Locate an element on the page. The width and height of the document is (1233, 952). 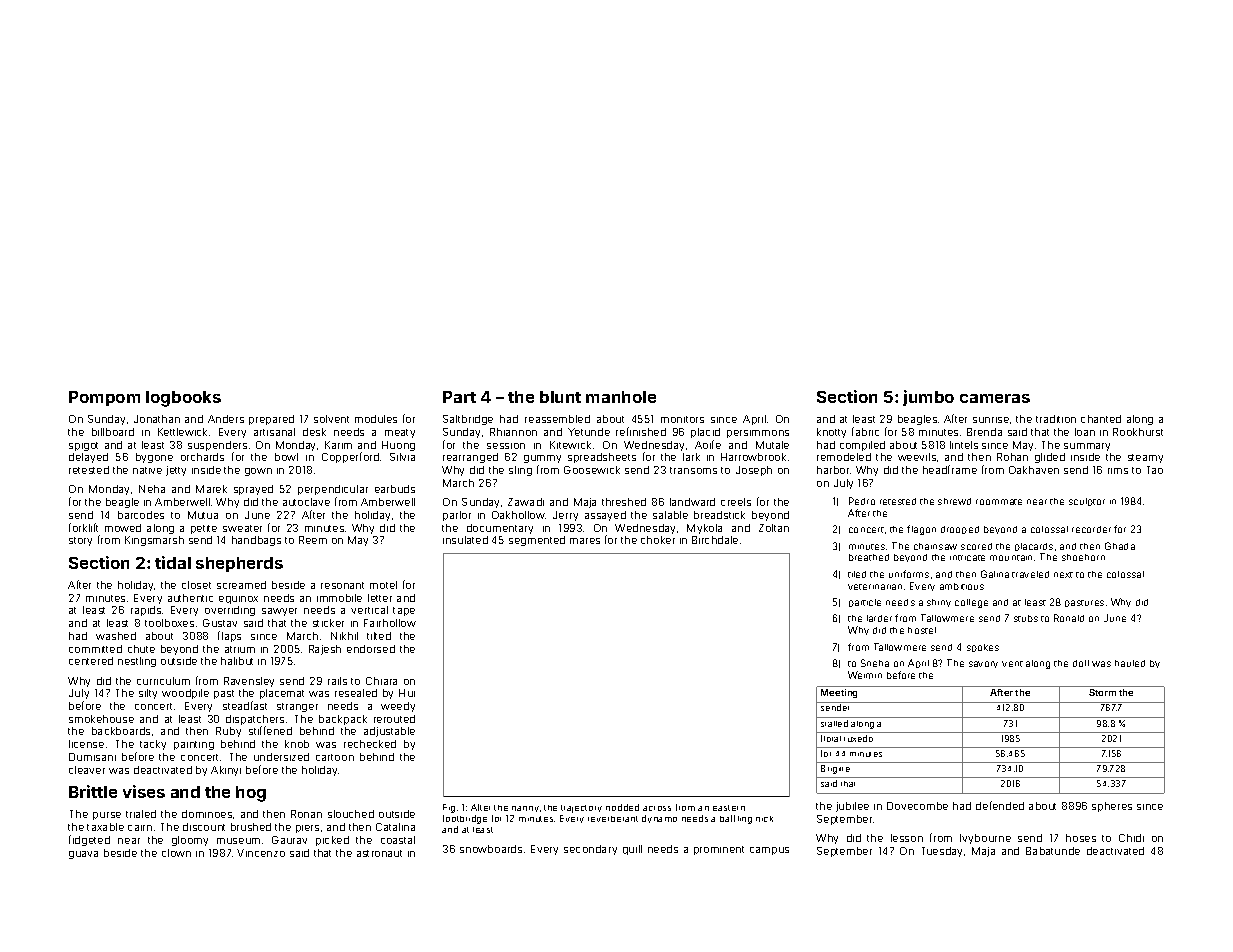
rerouted is located at coordinates (394, 719).
